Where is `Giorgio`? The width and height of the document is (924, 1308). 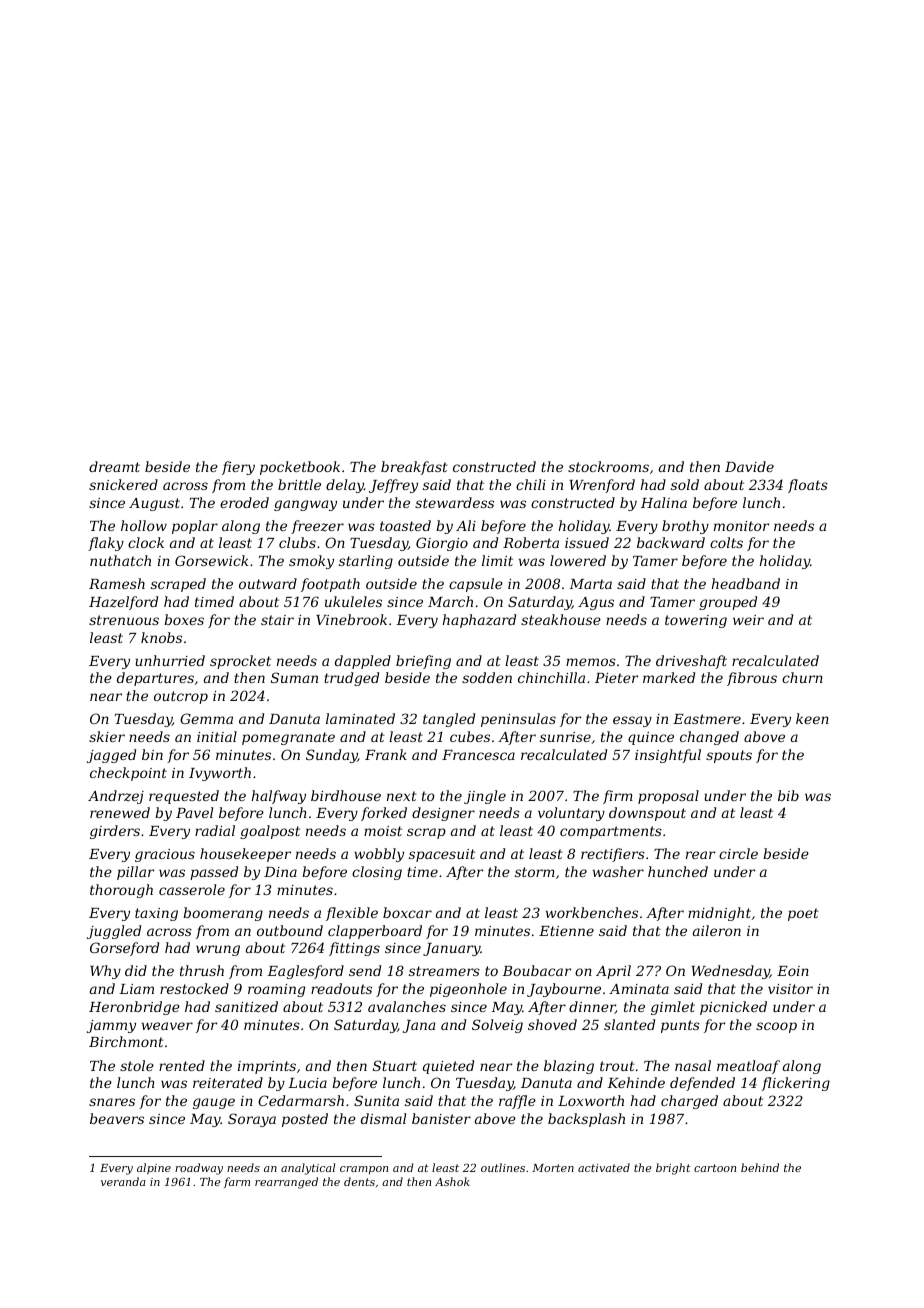 Giorgio is located at coordinates (442, 544).
